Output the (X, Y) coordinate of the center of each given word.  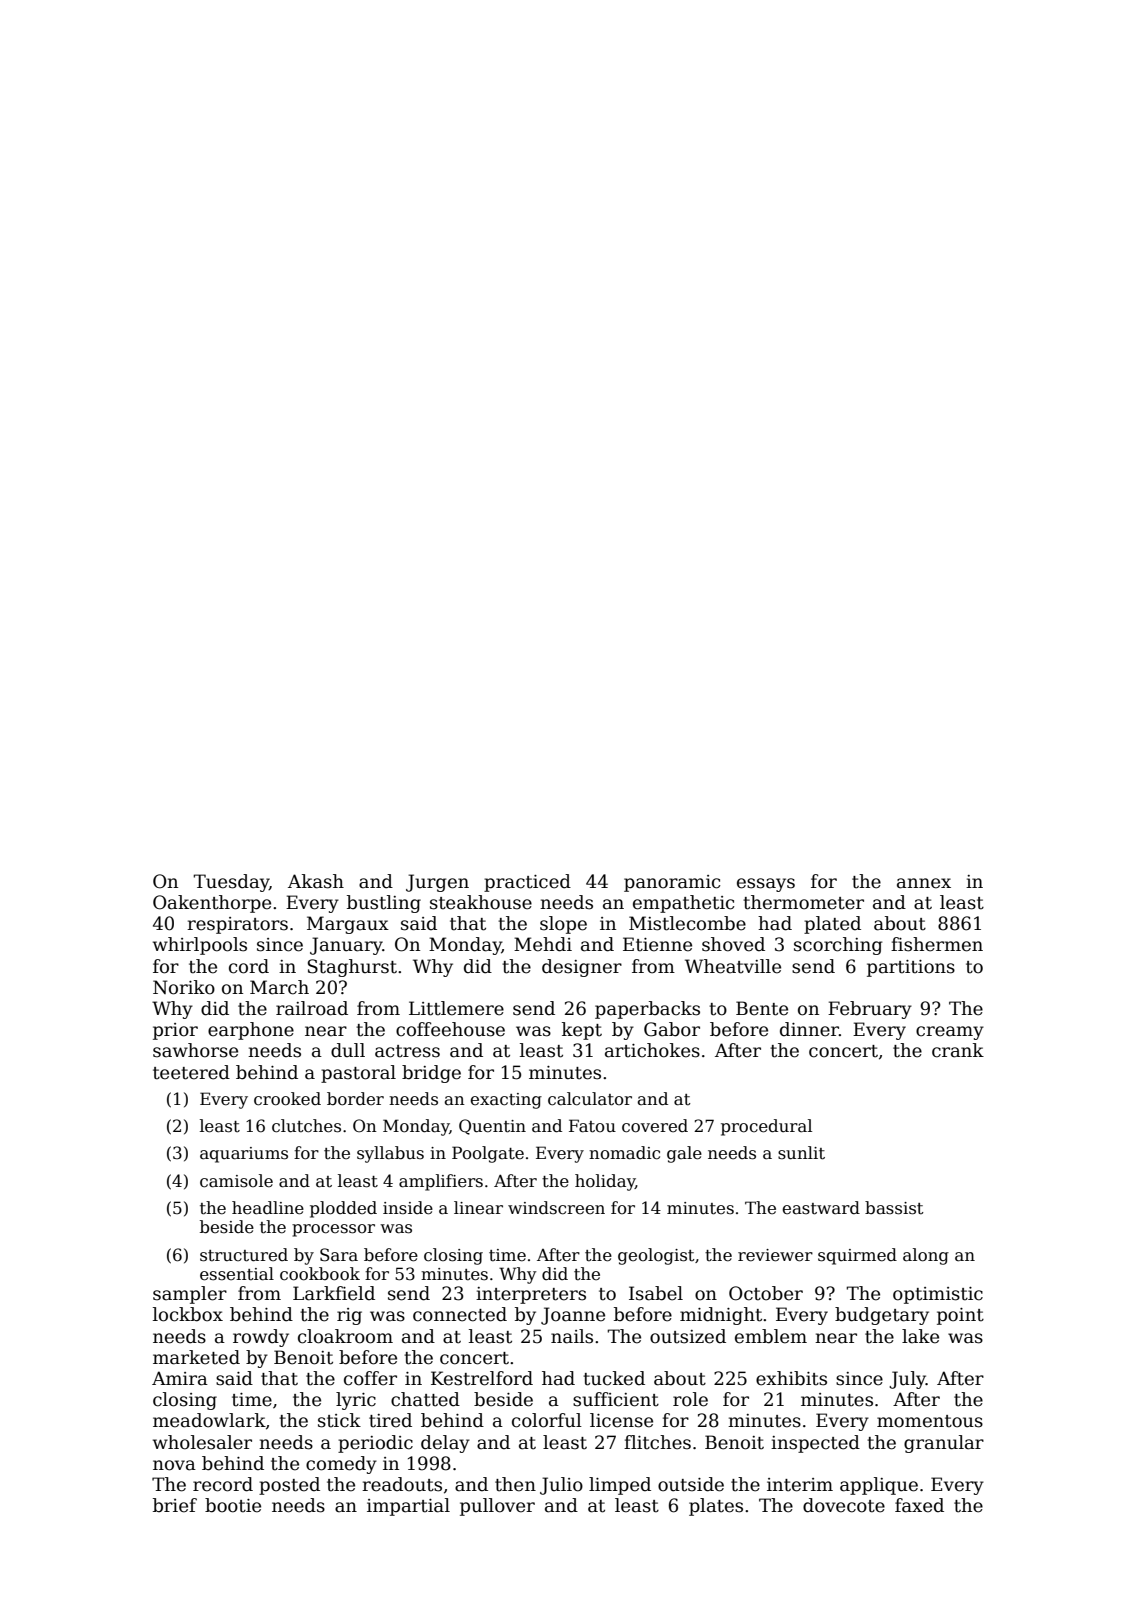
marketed (196, 1357)
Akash (316, 881)
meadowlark (209, 1420)
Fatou (592, 1126)
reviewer (775, 1255)
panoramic (672, 883)
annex (924, 883)
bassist (894, 1208)
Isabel (656, 1293)
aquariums (244, 1155)
